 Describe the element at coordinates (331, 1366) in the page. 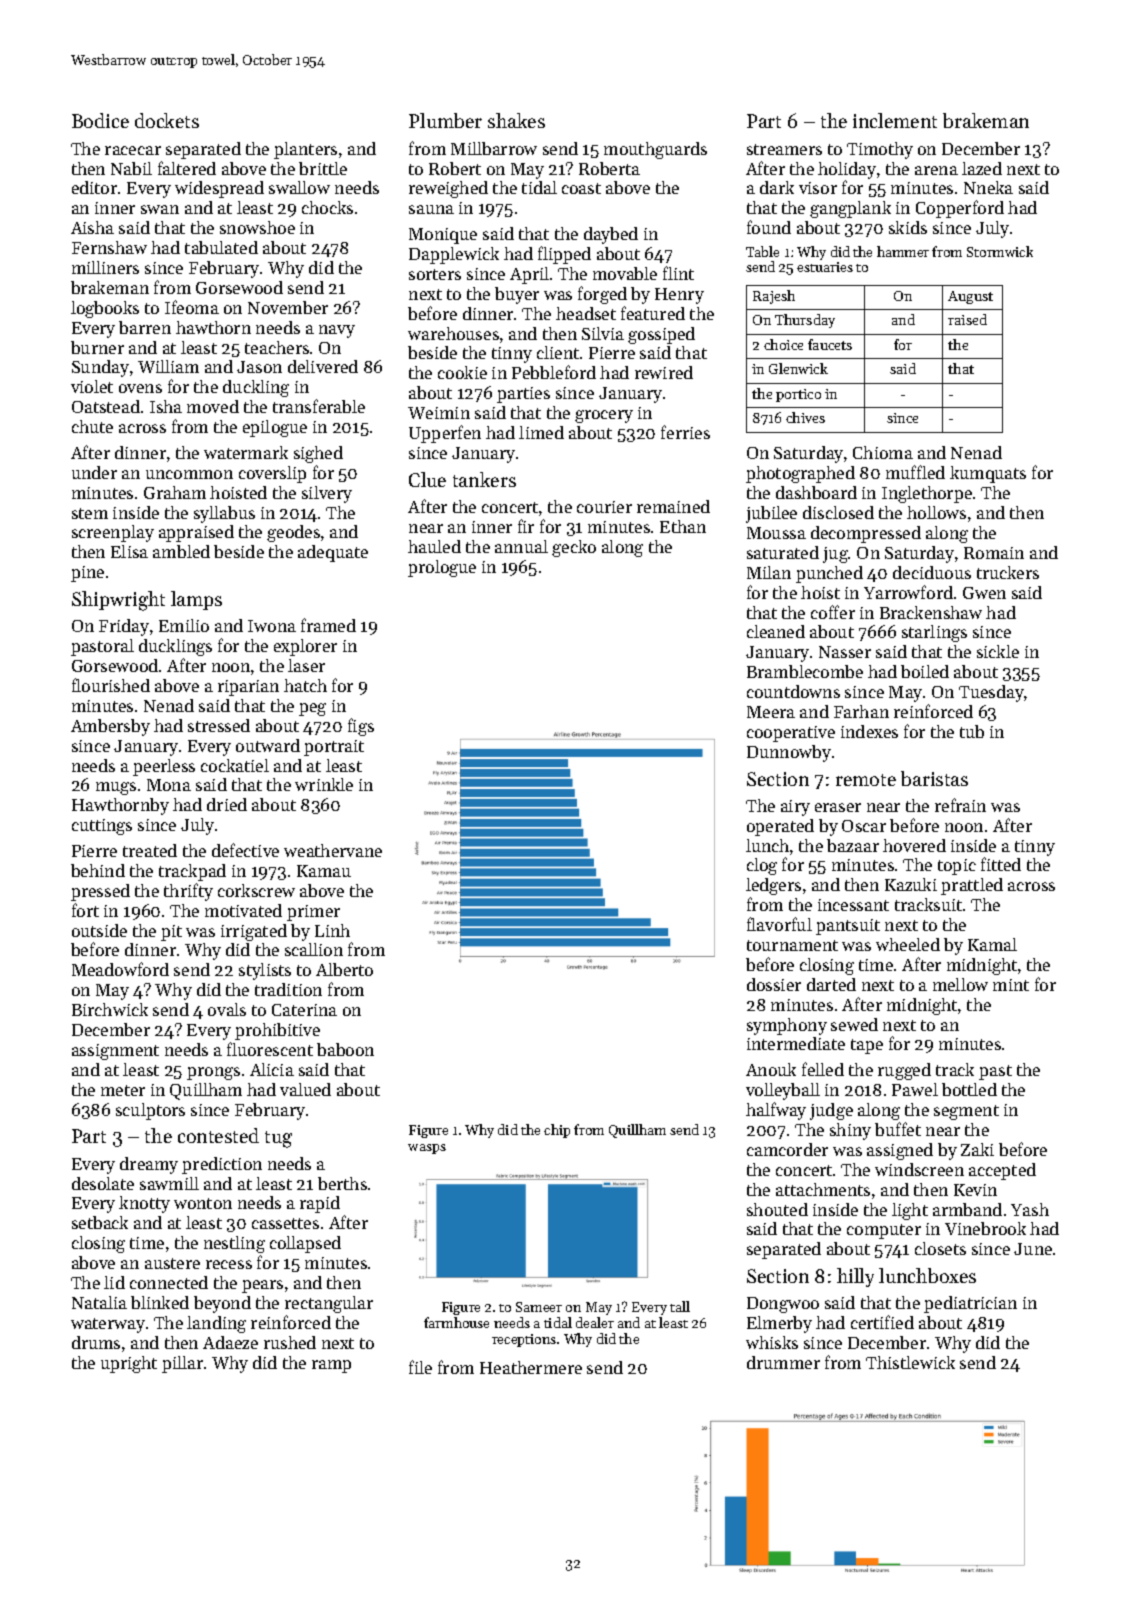

I see `ramp` at that location.
